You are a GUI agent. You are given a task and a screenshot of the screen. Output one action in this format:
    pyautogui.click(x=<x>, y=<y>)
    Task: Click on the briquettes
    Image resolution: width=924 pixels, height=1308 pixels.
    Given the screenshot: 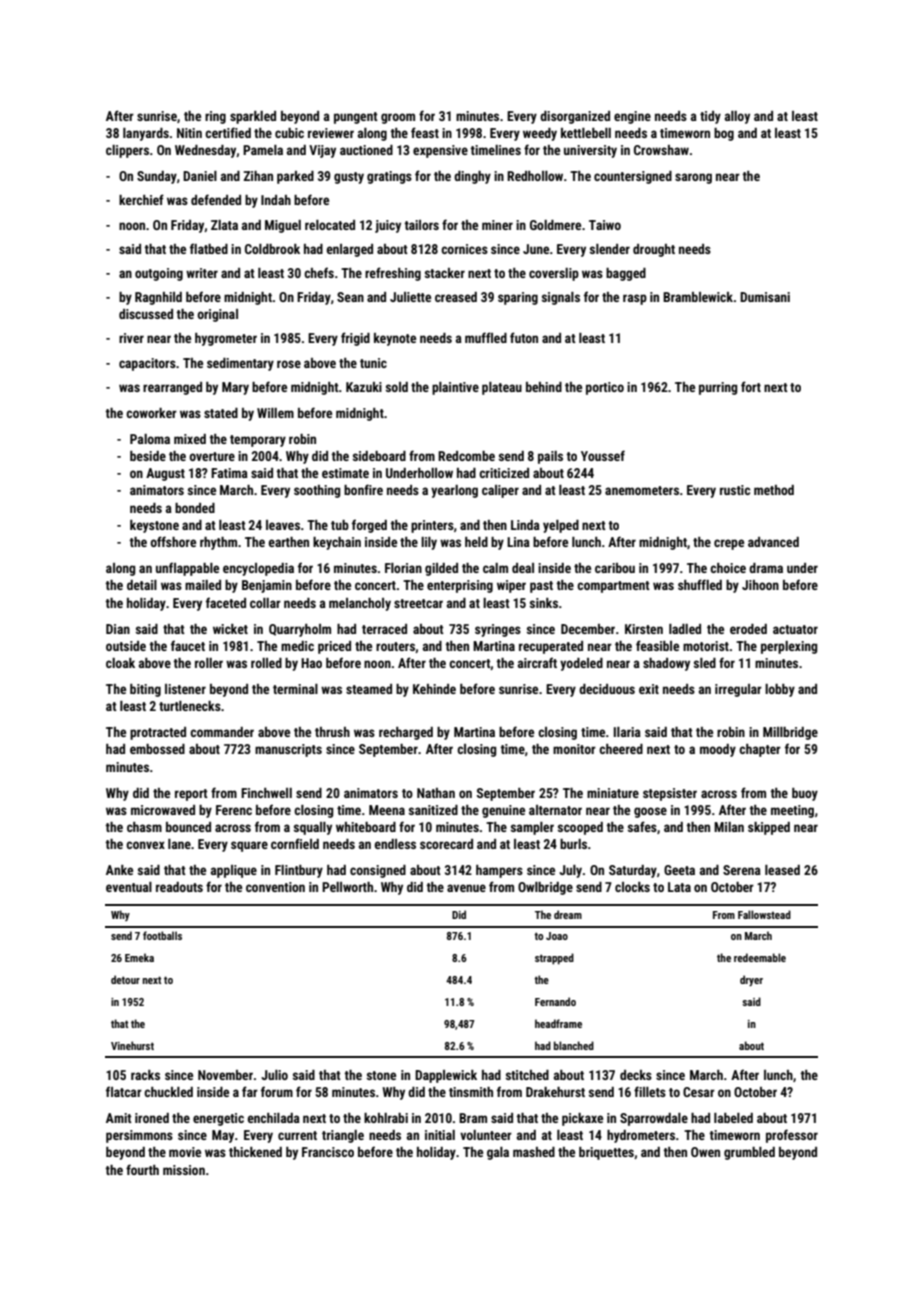 What is the action you would take?
    pyautogui.click(x=606, y=1153)
